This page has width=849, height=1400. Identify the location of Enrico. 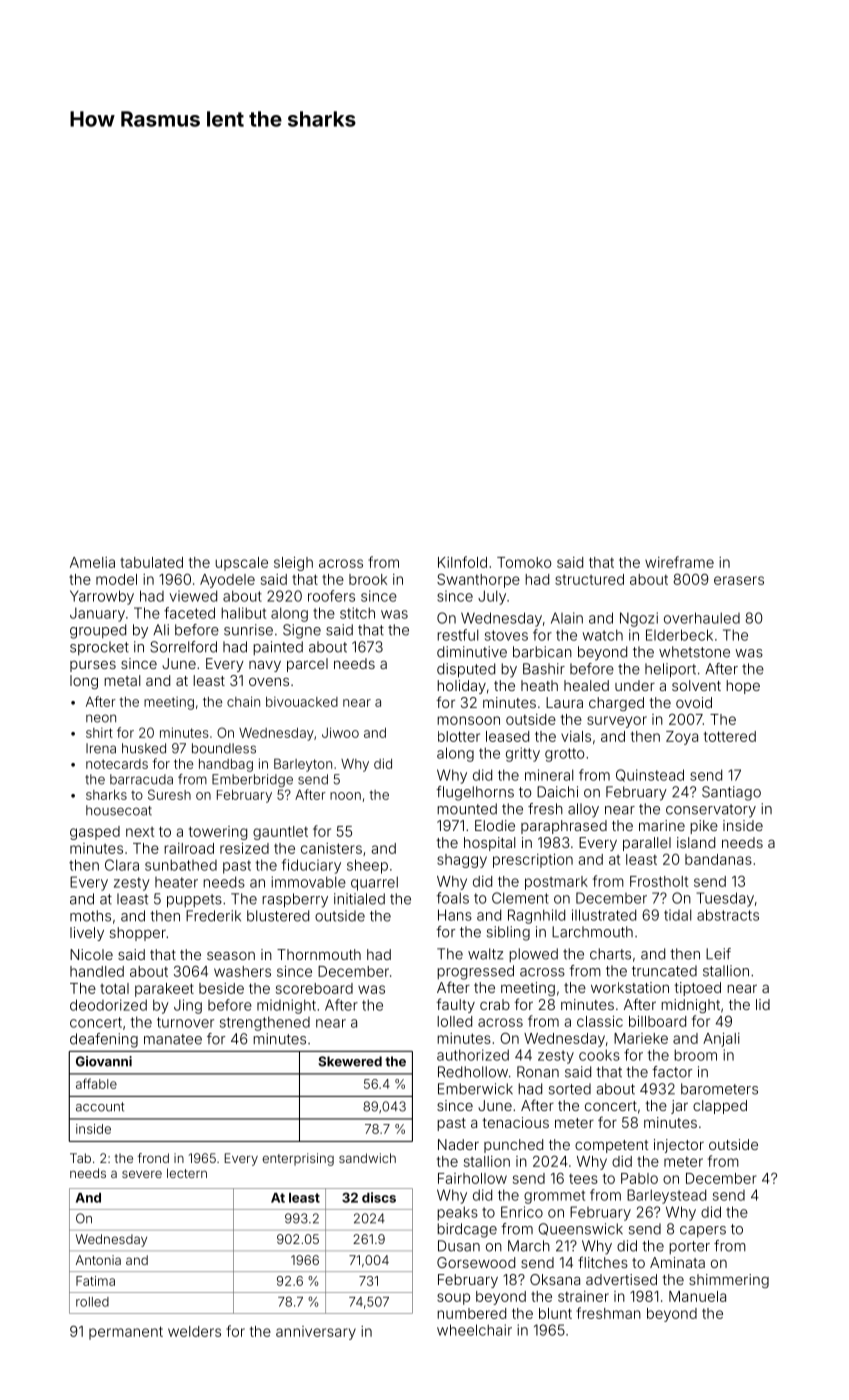
(522, 1212).
